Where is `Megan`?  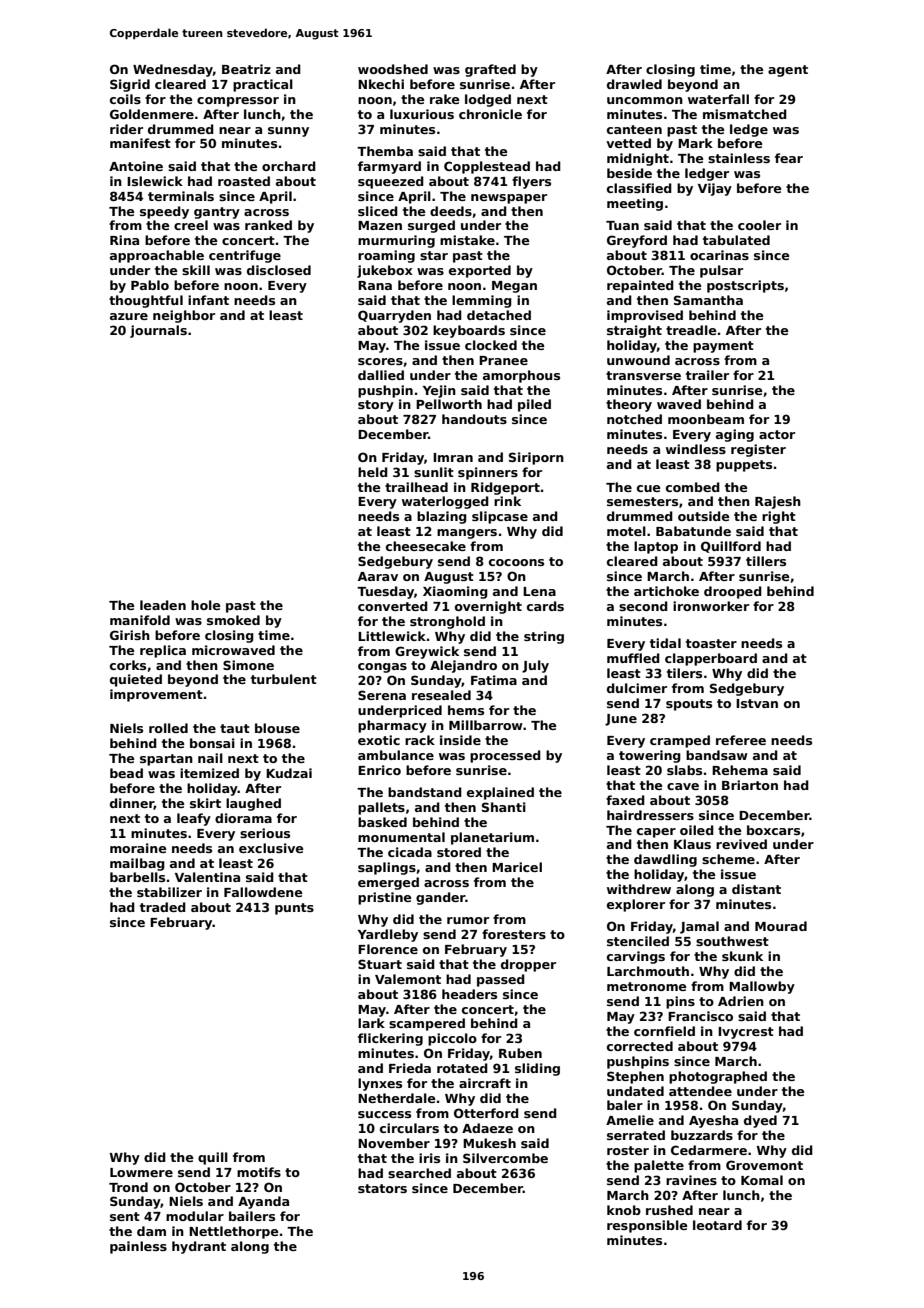
Megan is located at coordinates (514, 287).
